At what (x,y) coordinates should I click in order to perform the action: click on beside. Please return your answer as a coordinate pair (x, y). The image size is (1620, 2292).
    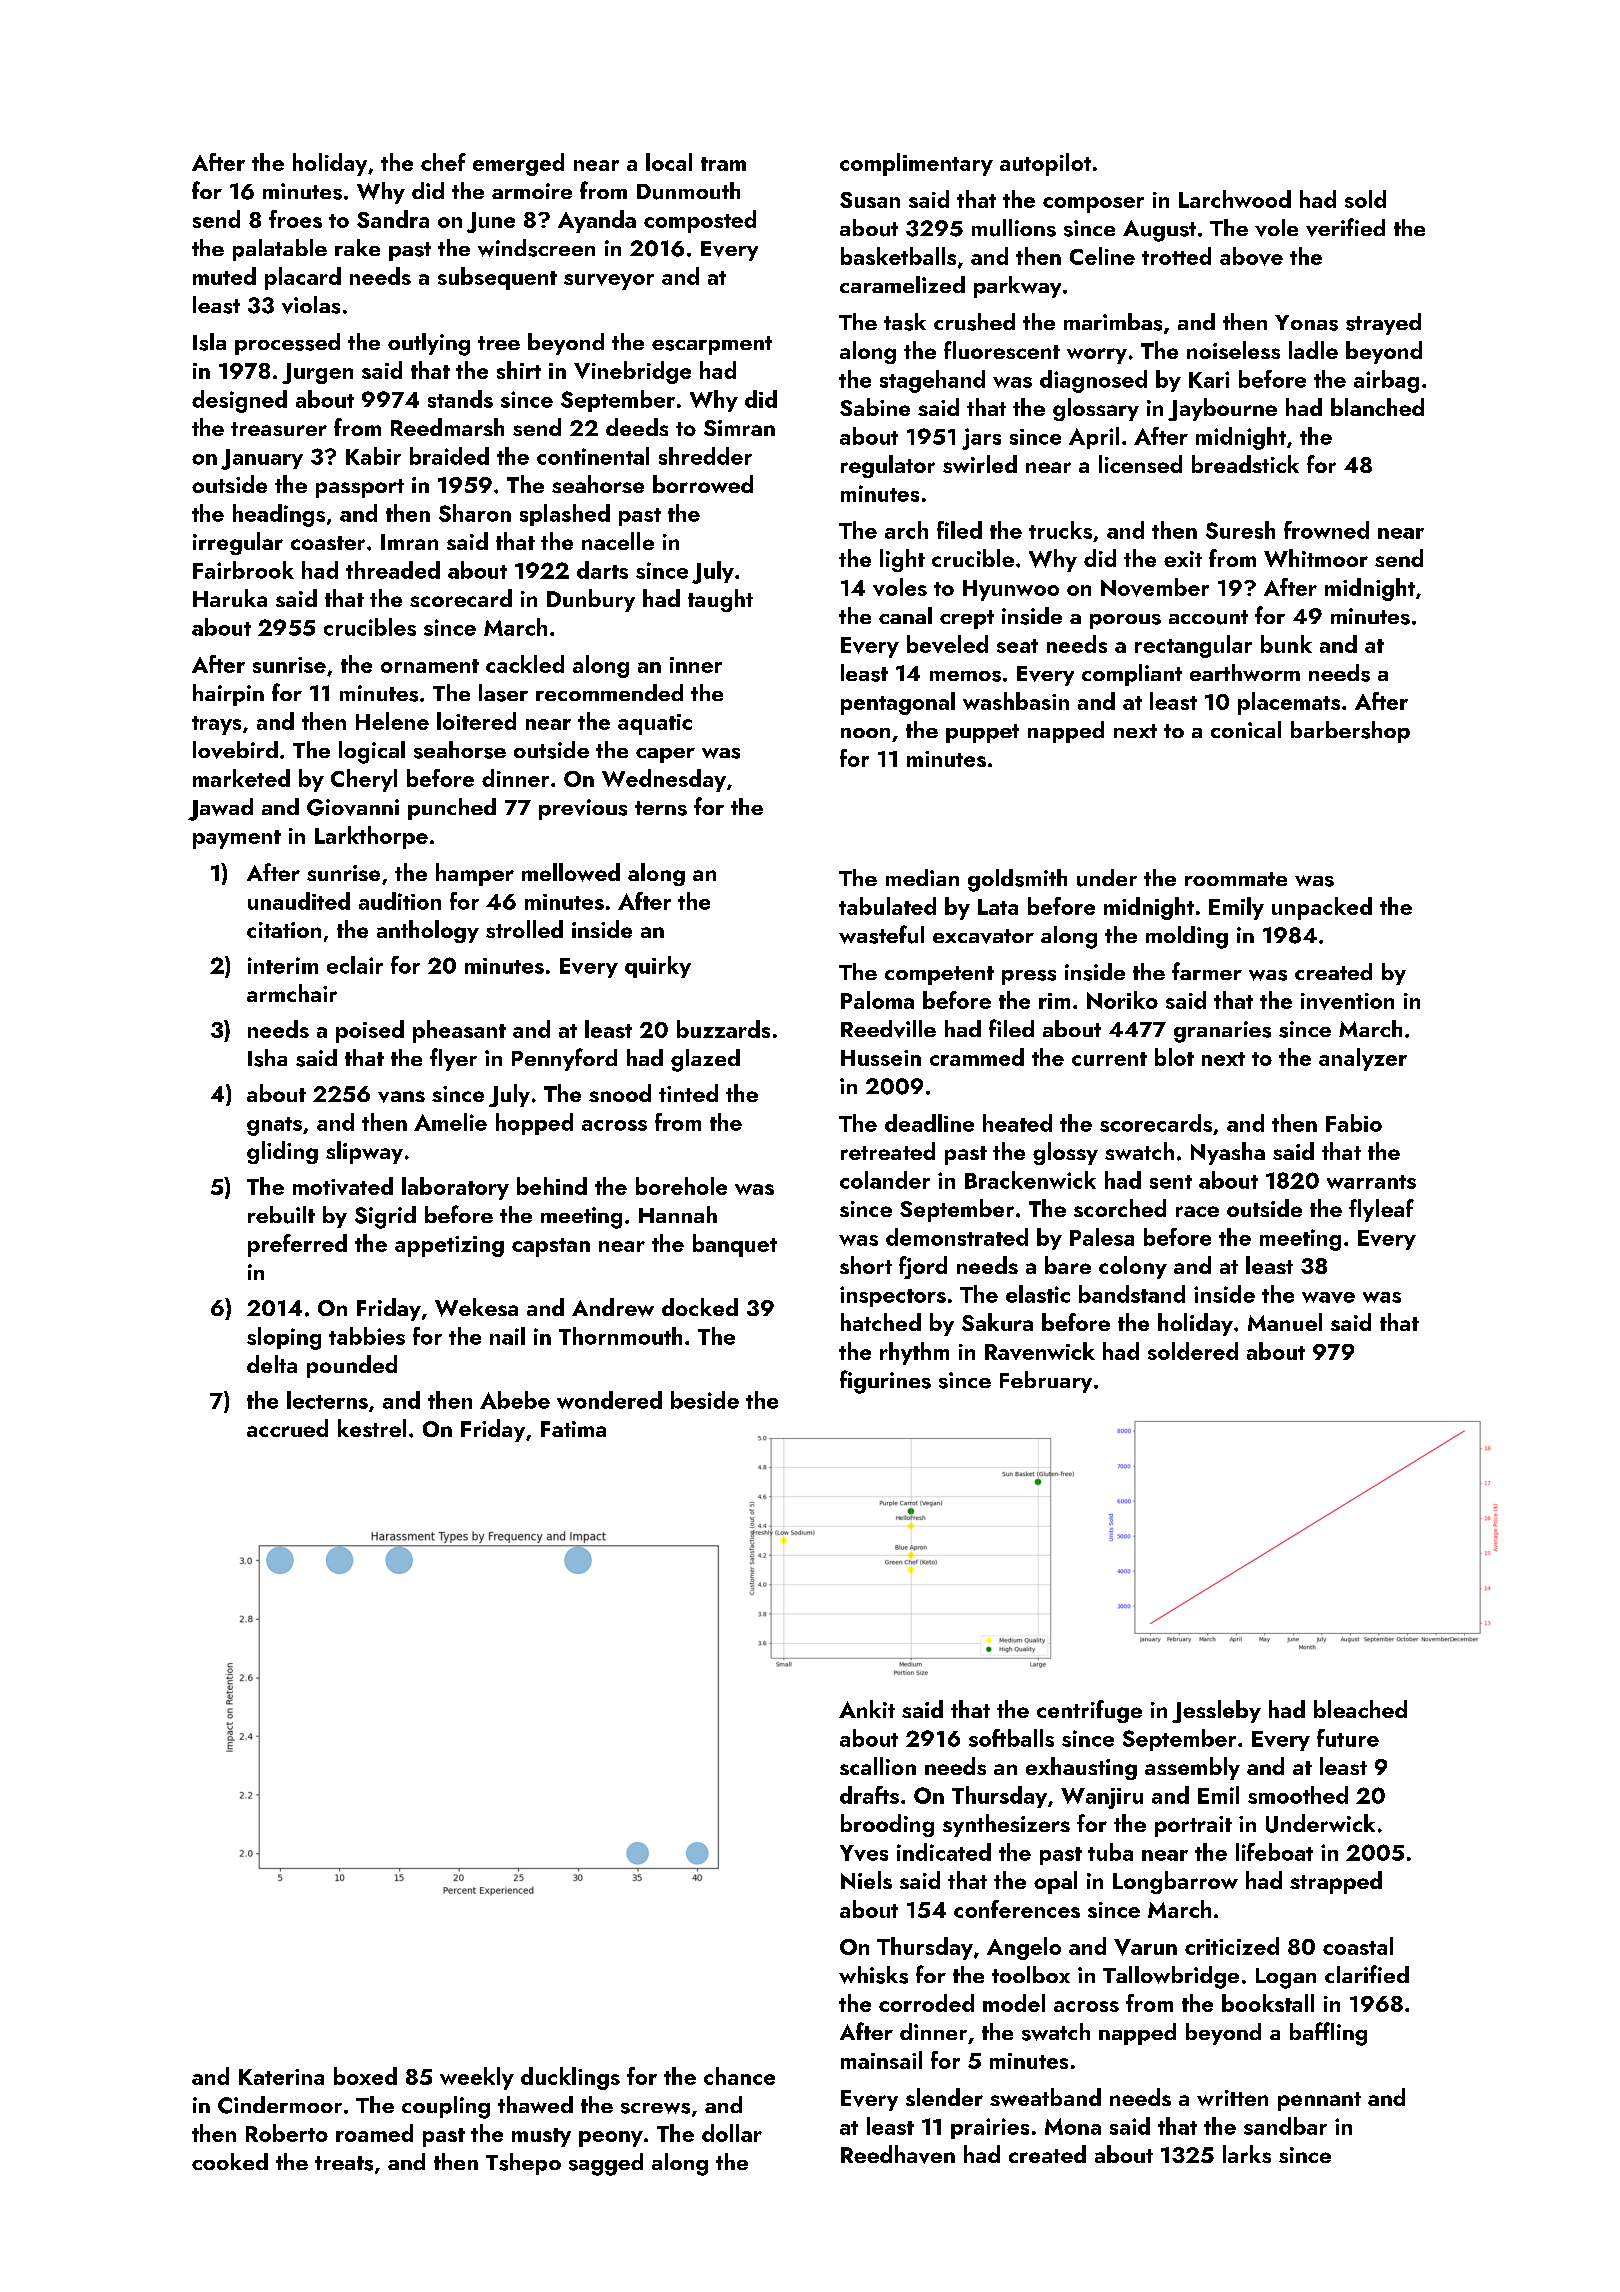
    Looking at the image, I should click on (705, 1400).
